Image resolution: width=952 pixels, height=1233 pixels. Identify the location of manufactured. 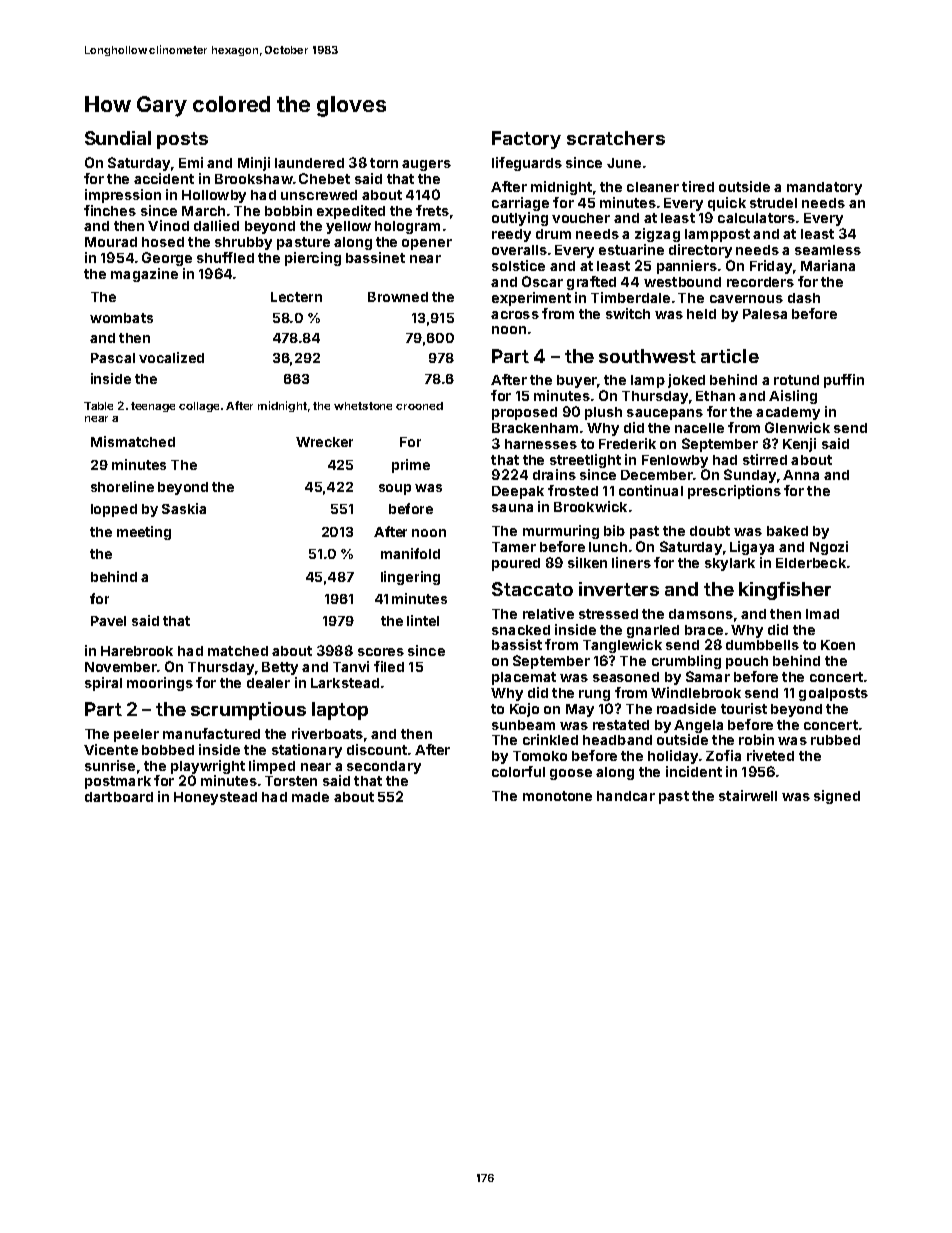
(211, 733).
